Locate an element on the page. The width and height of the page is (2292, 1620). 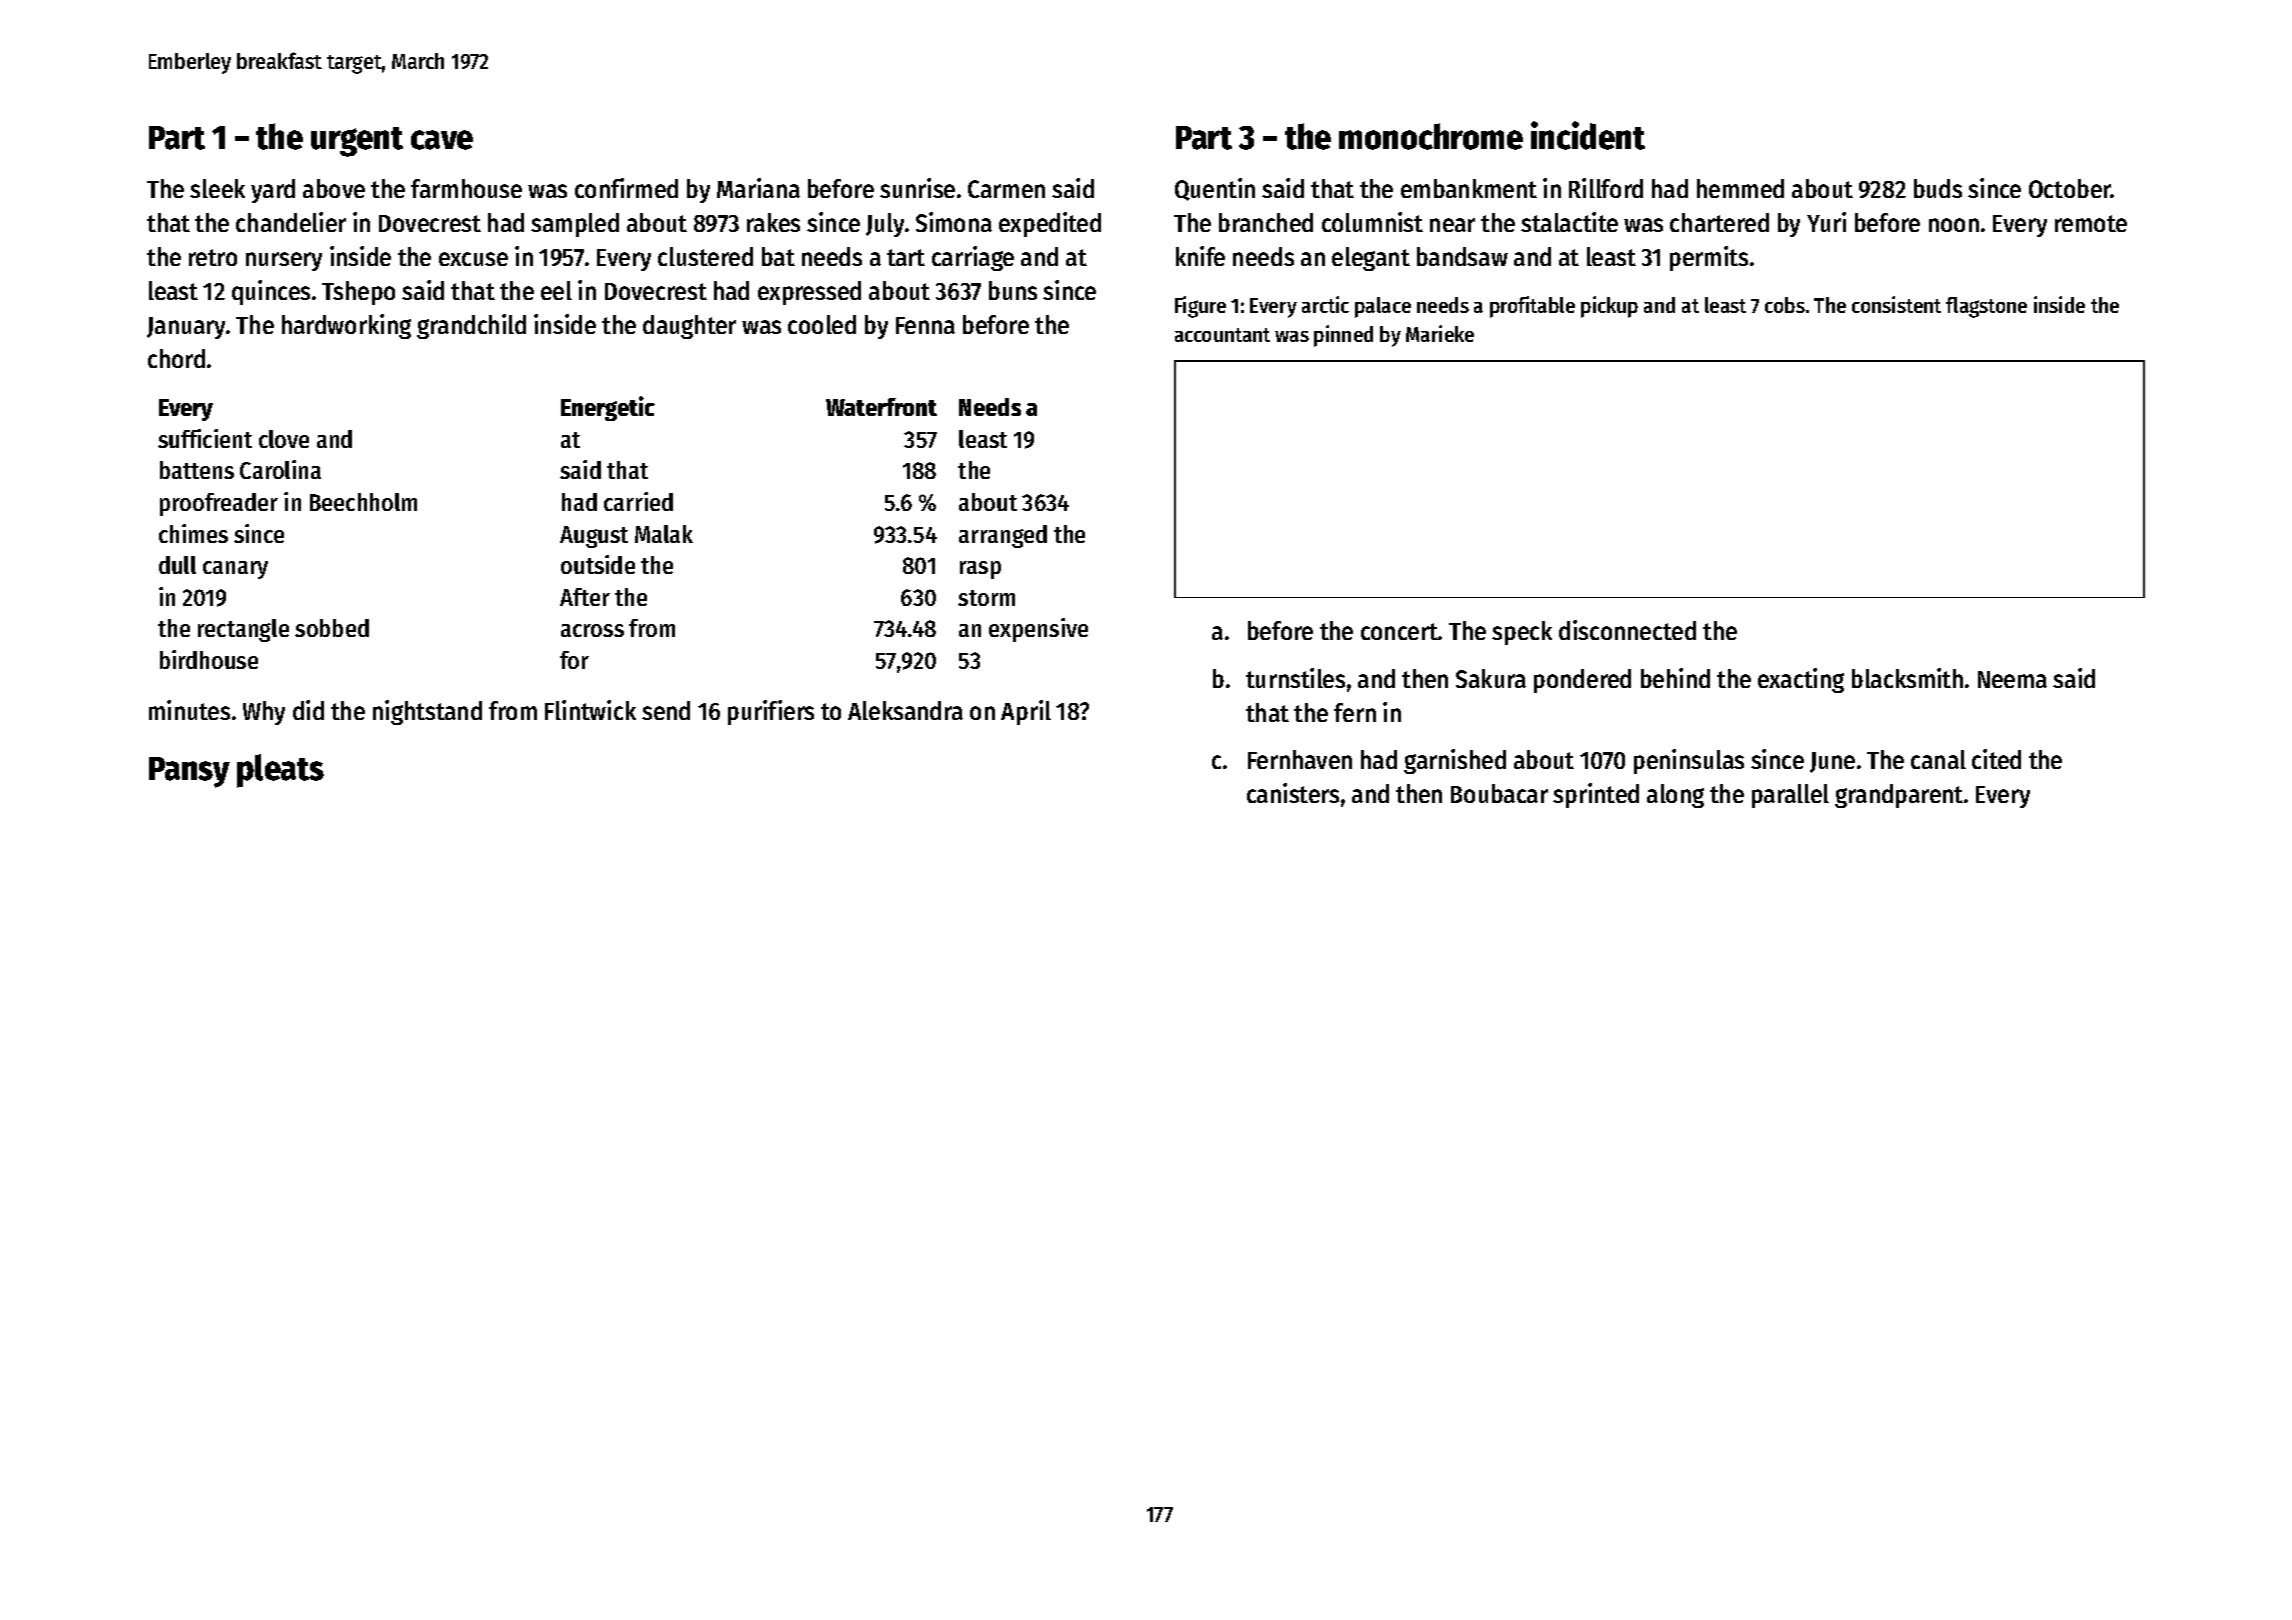
monochrome is located at coordinates (1431, 136).
